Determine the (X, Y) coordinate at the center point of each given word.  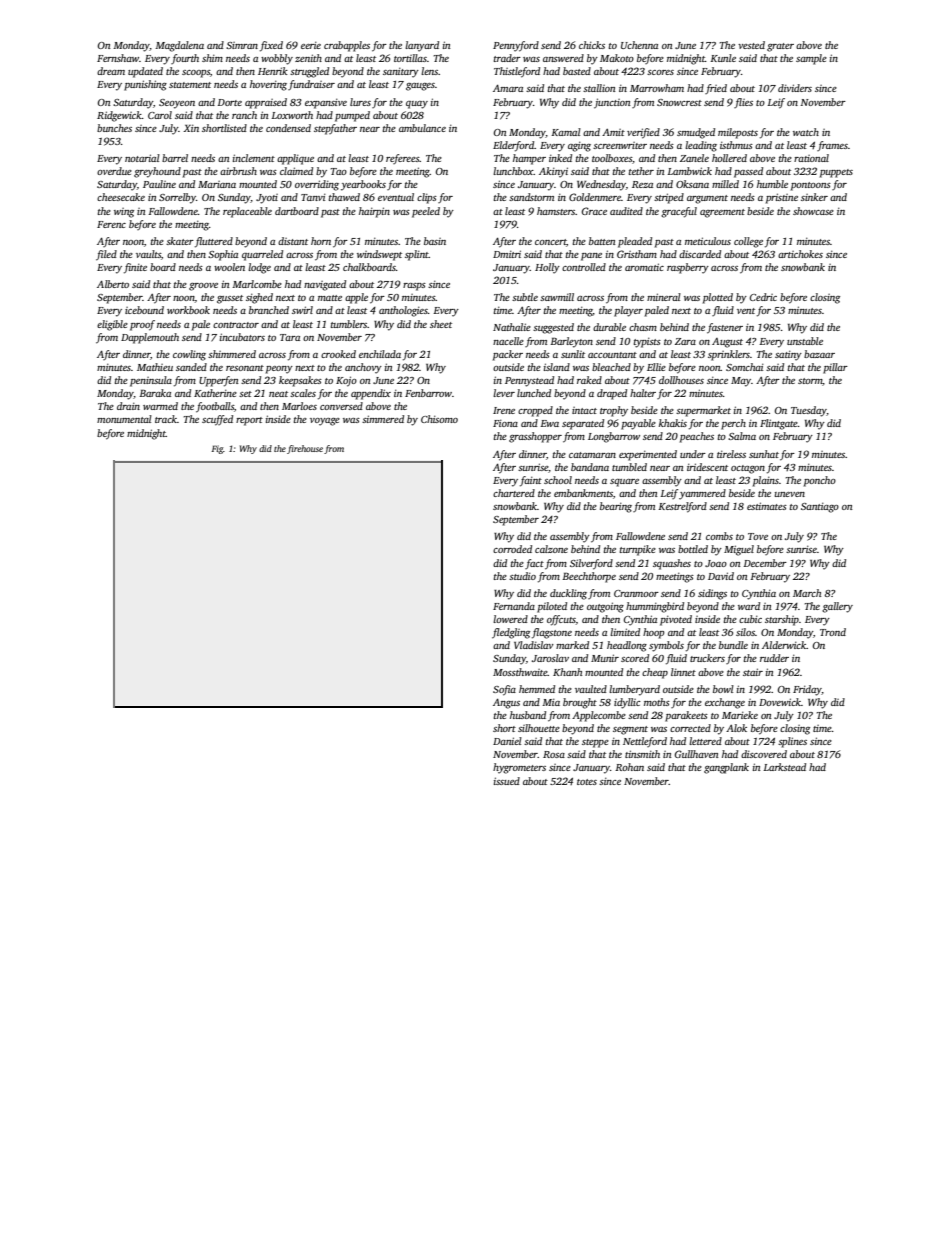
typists (647, 342)
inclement (254, 158)
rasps (414, 287)
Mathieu (155, 367)
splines (792, 742)
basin (435, 241)
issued (507, 781)
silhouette (539, 728)
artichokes (800, 254)
